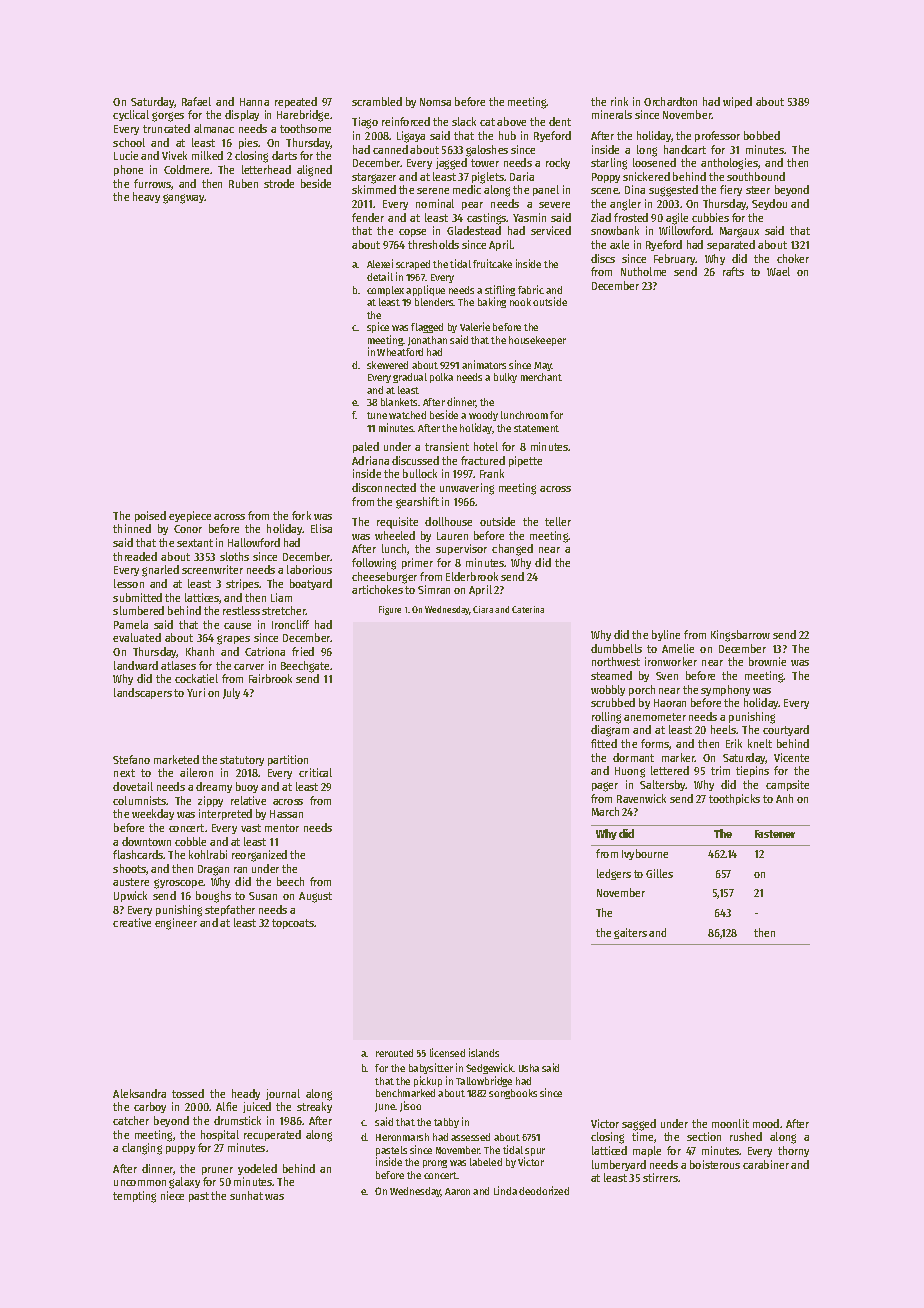  What do you see at coordinates (241, 610) in the screenshot?
I see `restless` at bounding box center [241, 610].
